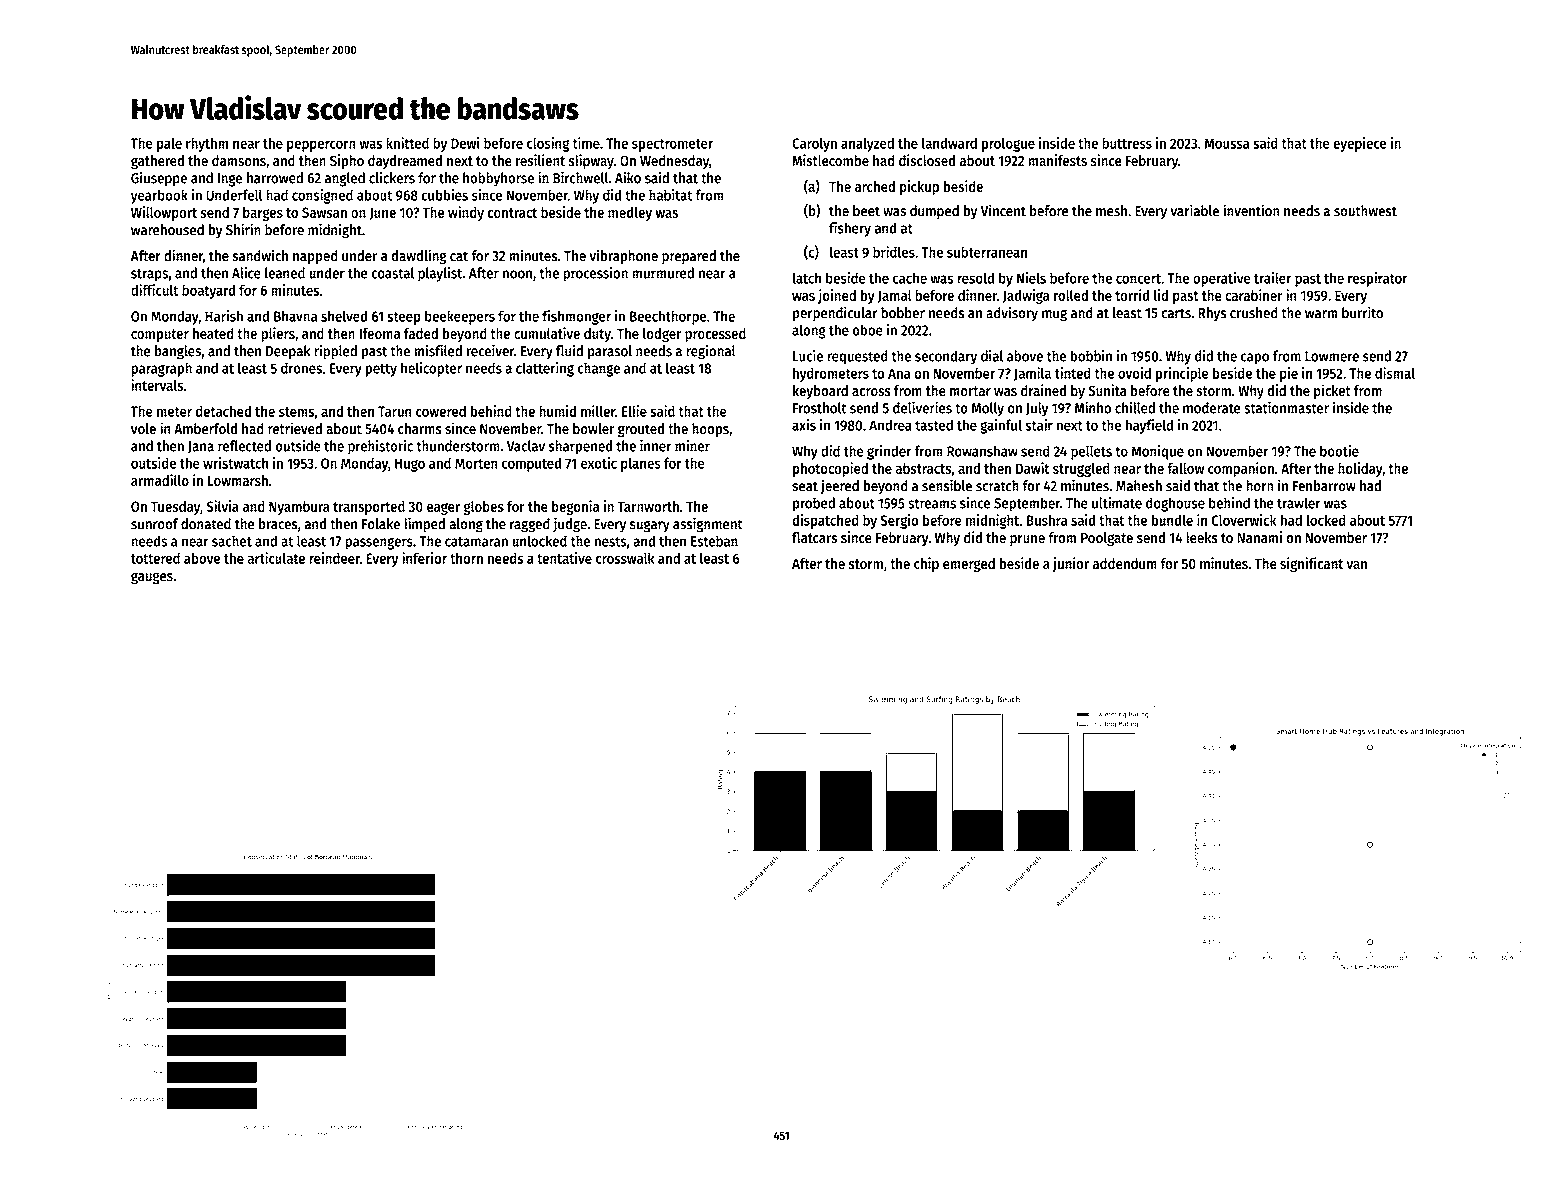 The image size is (1547, 1196). What do you see at coordinates (407, 143) in the screenshot?
I see `knitted` at bounding box center [407, 143].
